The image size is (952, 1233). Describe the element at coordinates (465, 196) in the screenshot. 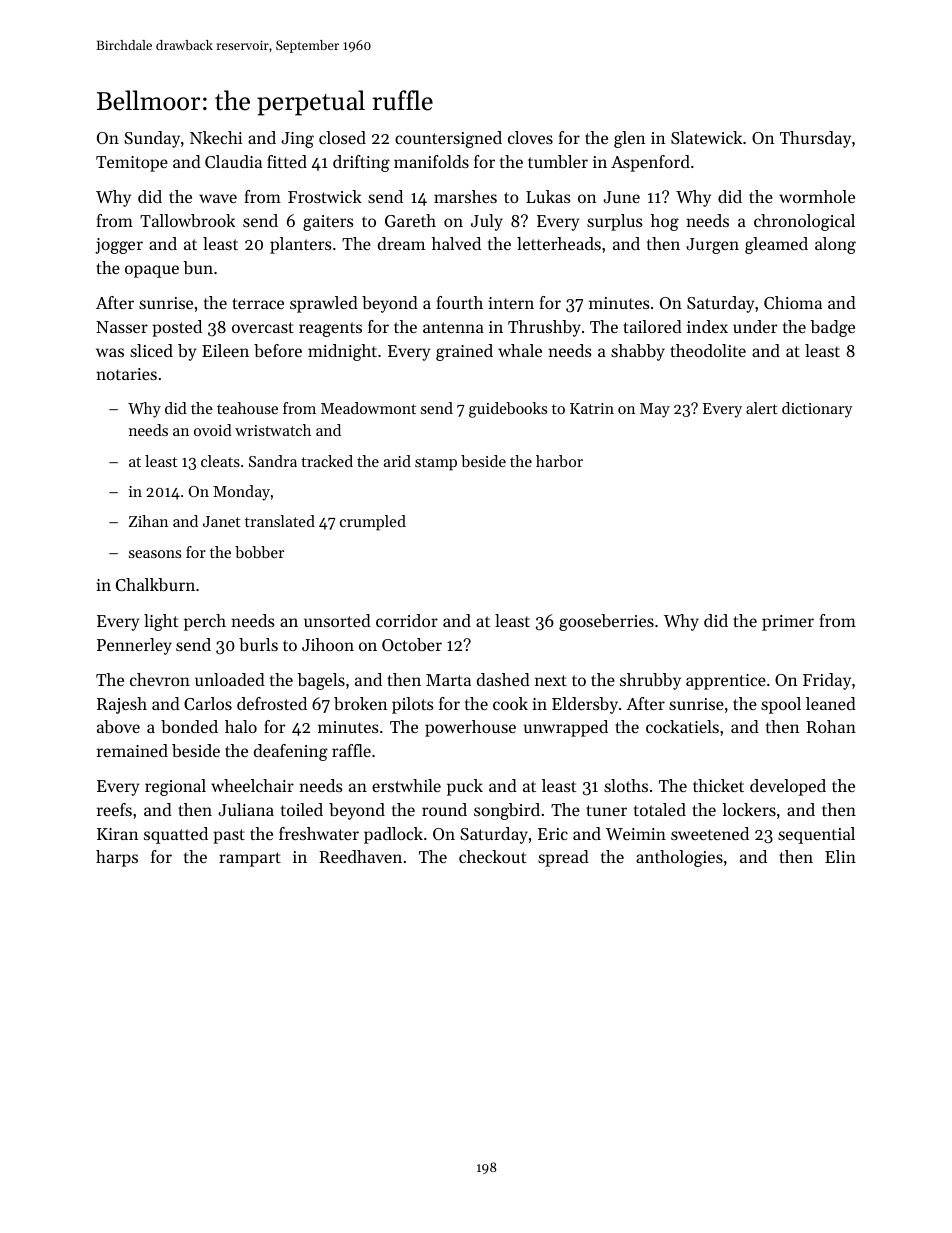

I see `marshes` at that location.
